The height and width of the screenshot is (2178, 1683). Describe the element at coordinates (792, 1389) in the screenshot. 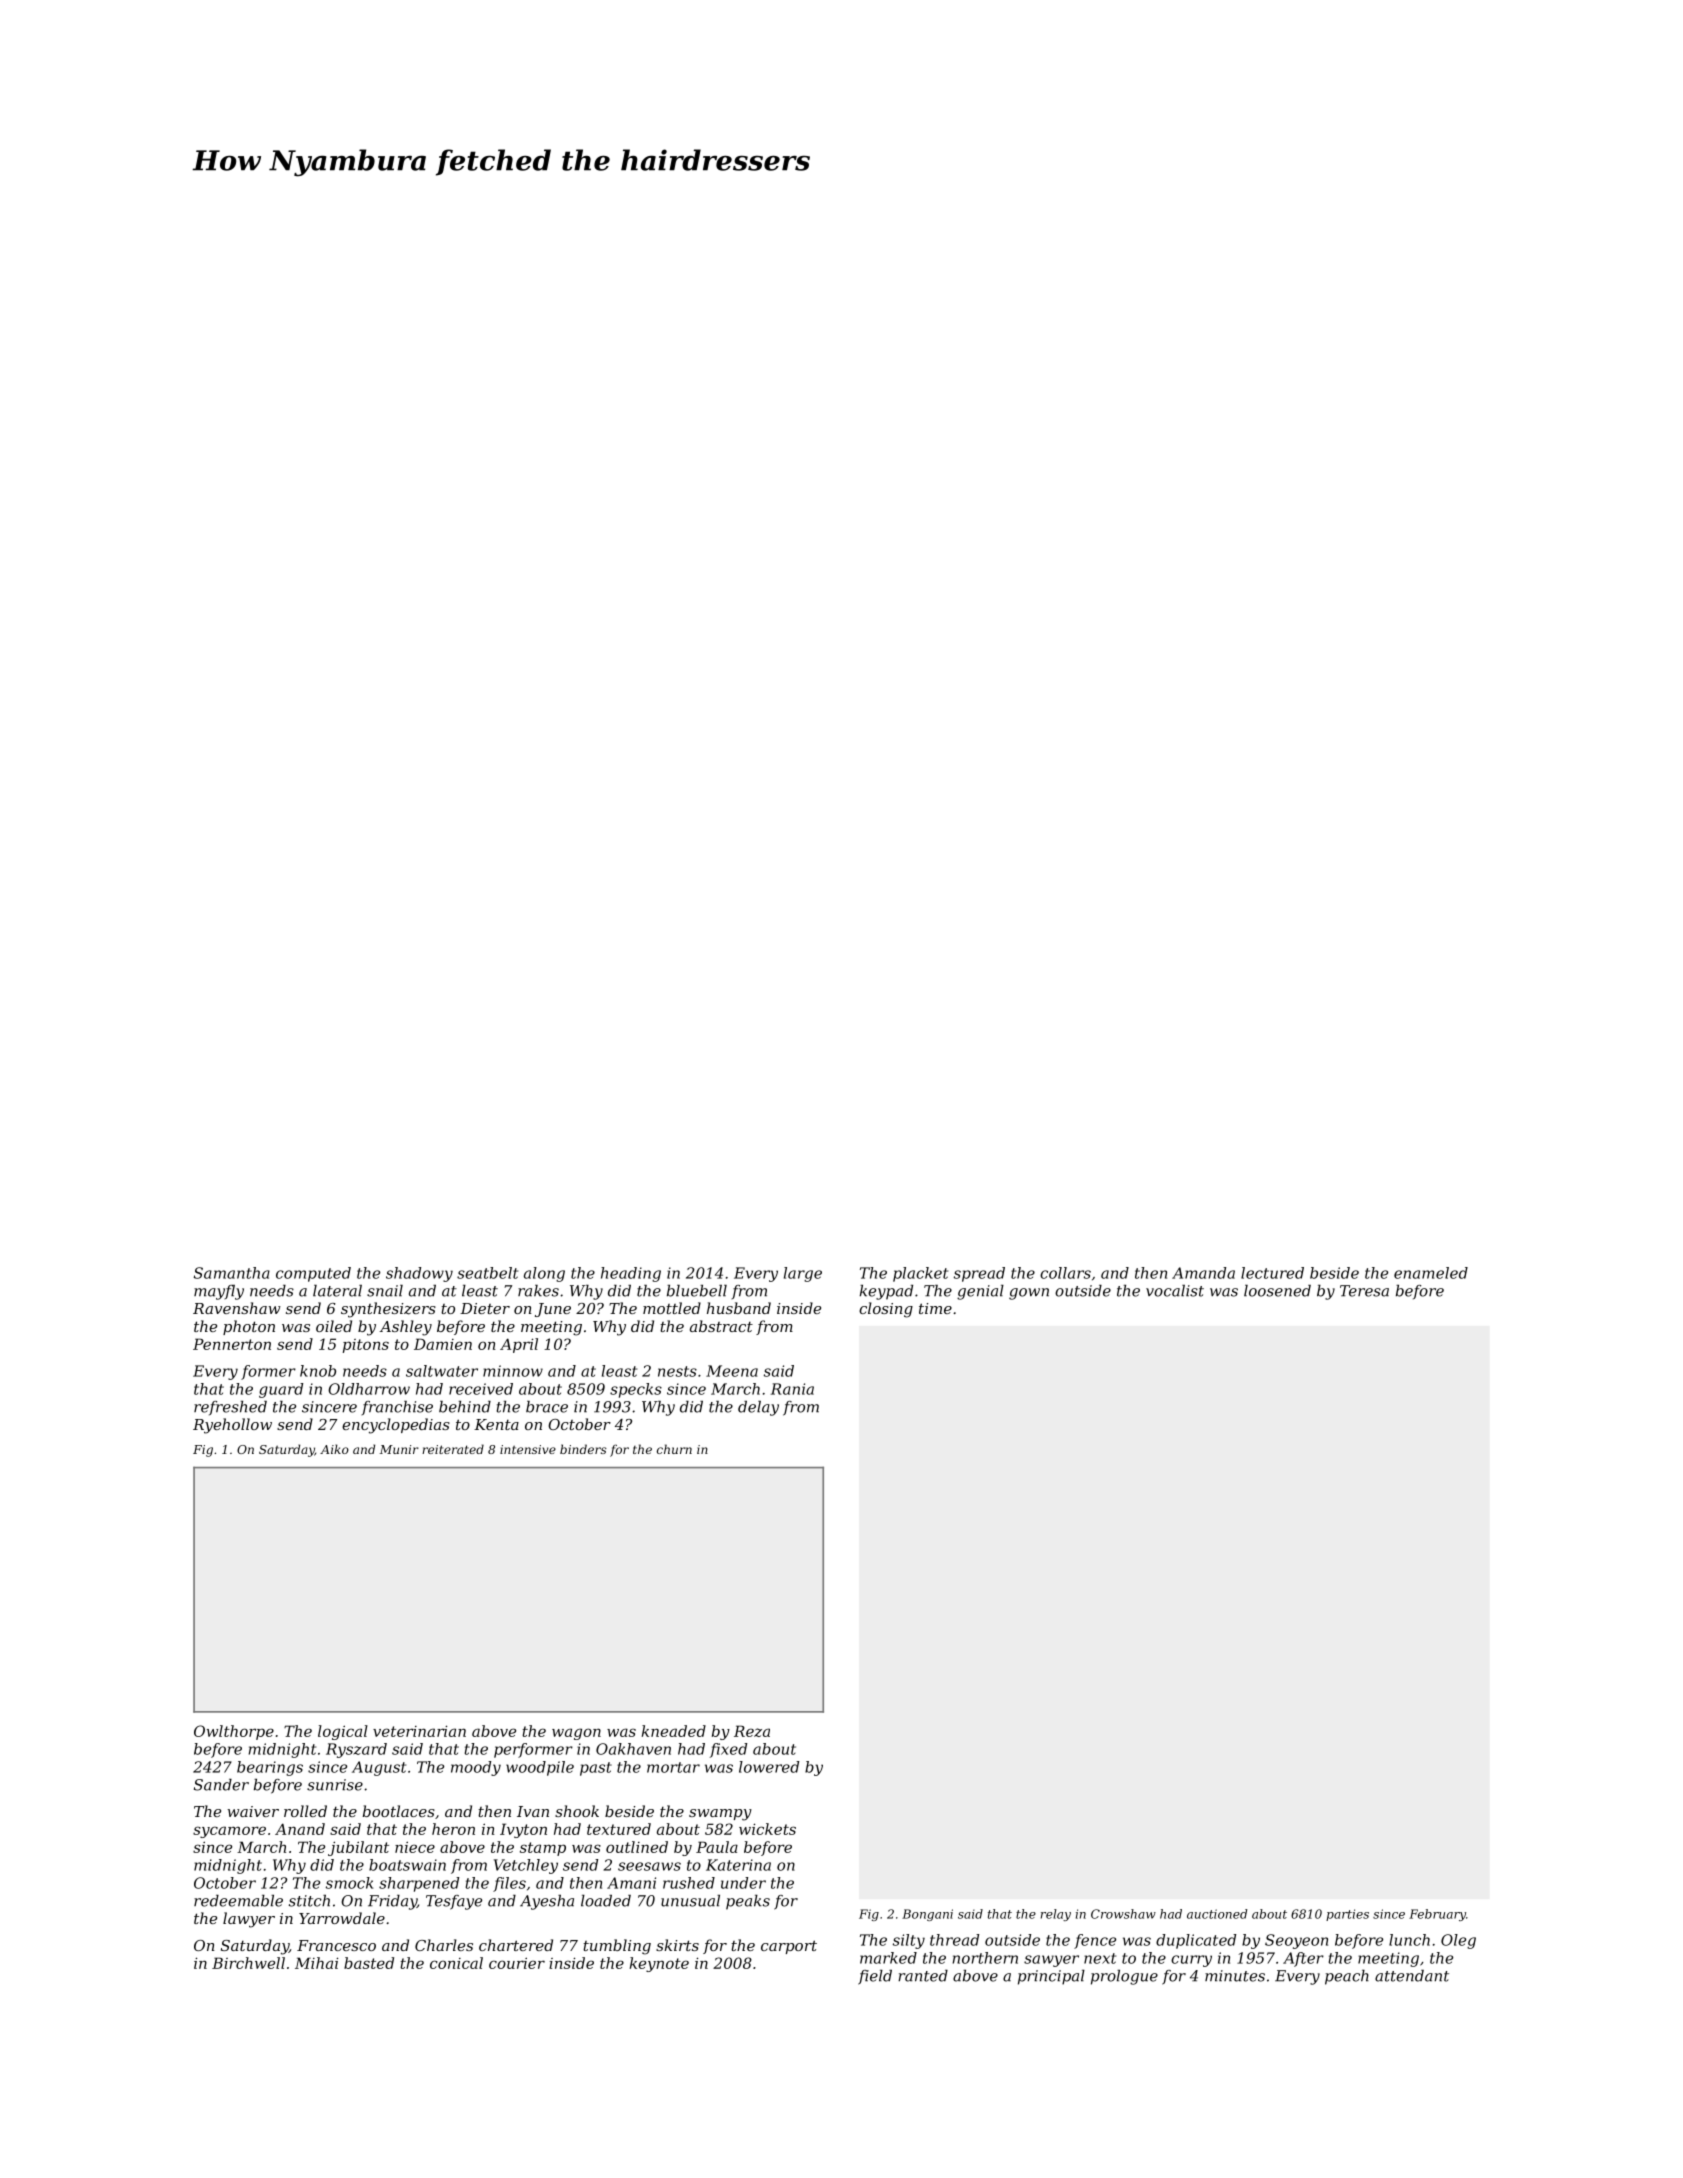

I see `Rania` at that location.
